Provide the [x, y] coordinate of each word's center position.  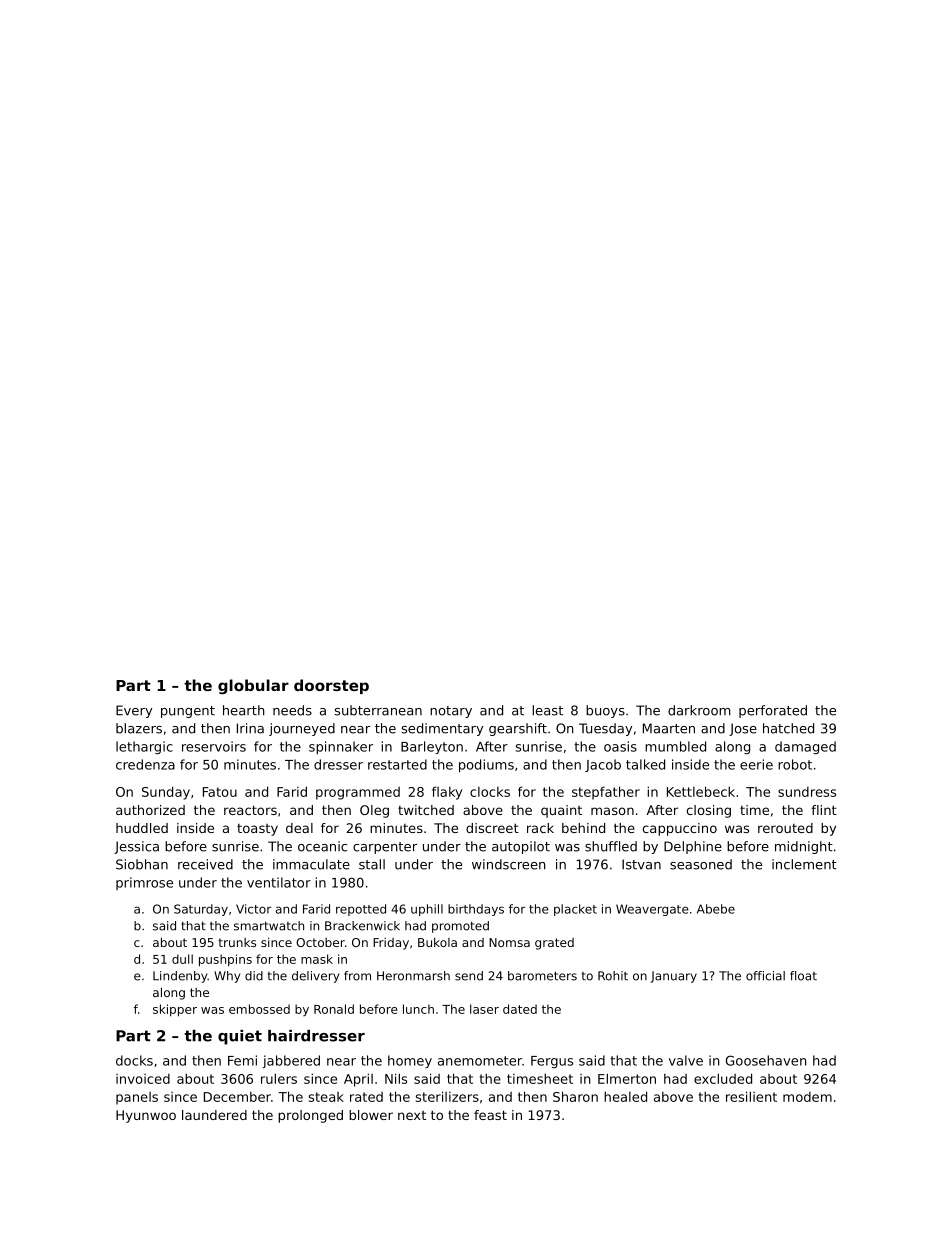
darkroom [699, 710]
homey [410, 1061]
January [673, 977]
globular [253, 686]
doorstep [331, 686]
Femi [242, 1060]
